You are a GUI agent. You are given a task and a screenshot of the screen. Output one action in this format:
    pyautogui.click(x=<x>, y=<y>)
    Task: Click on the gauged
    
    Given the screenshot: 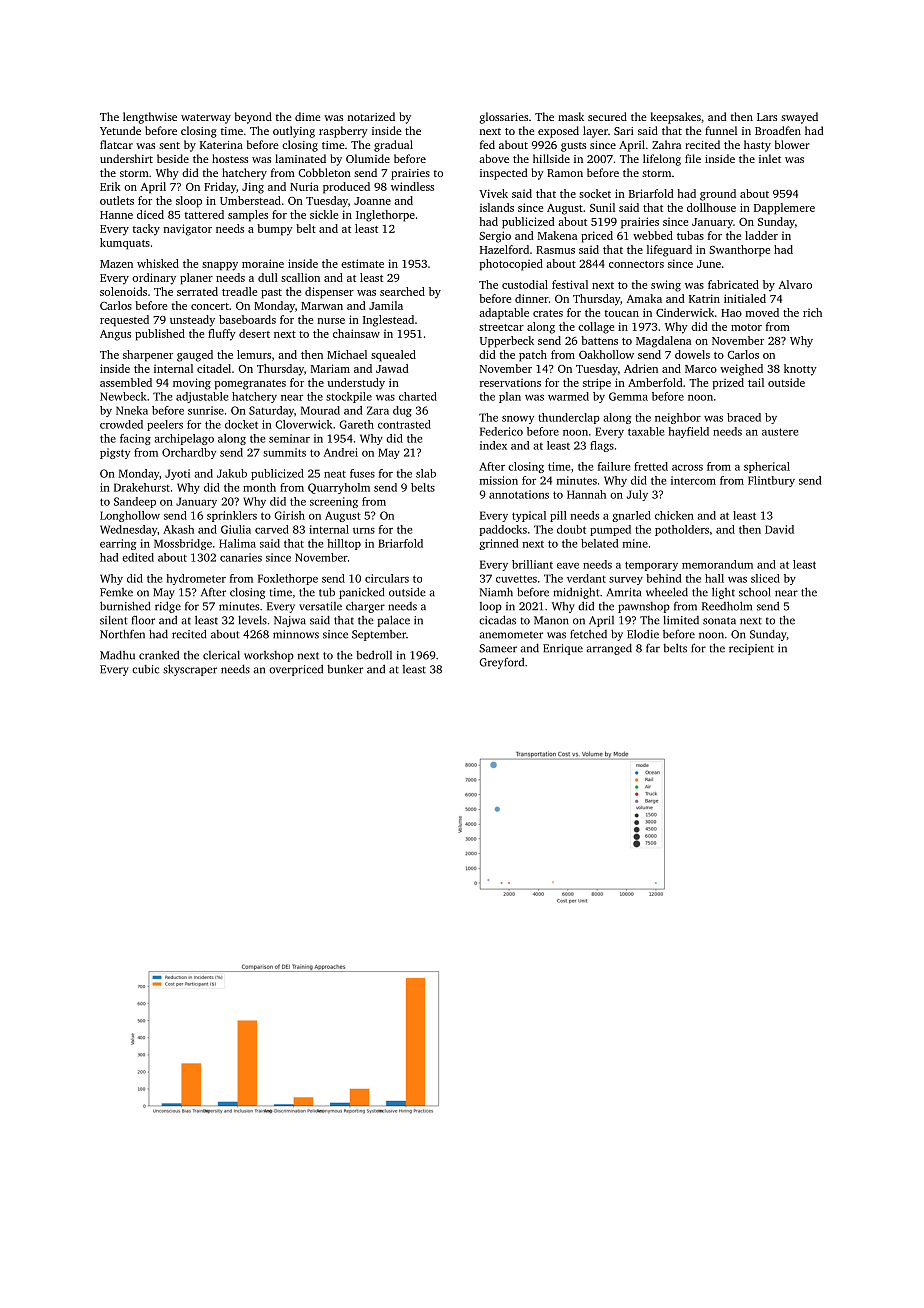 What is the action you would take?
    pyautogui.click(x=195, y=356)
